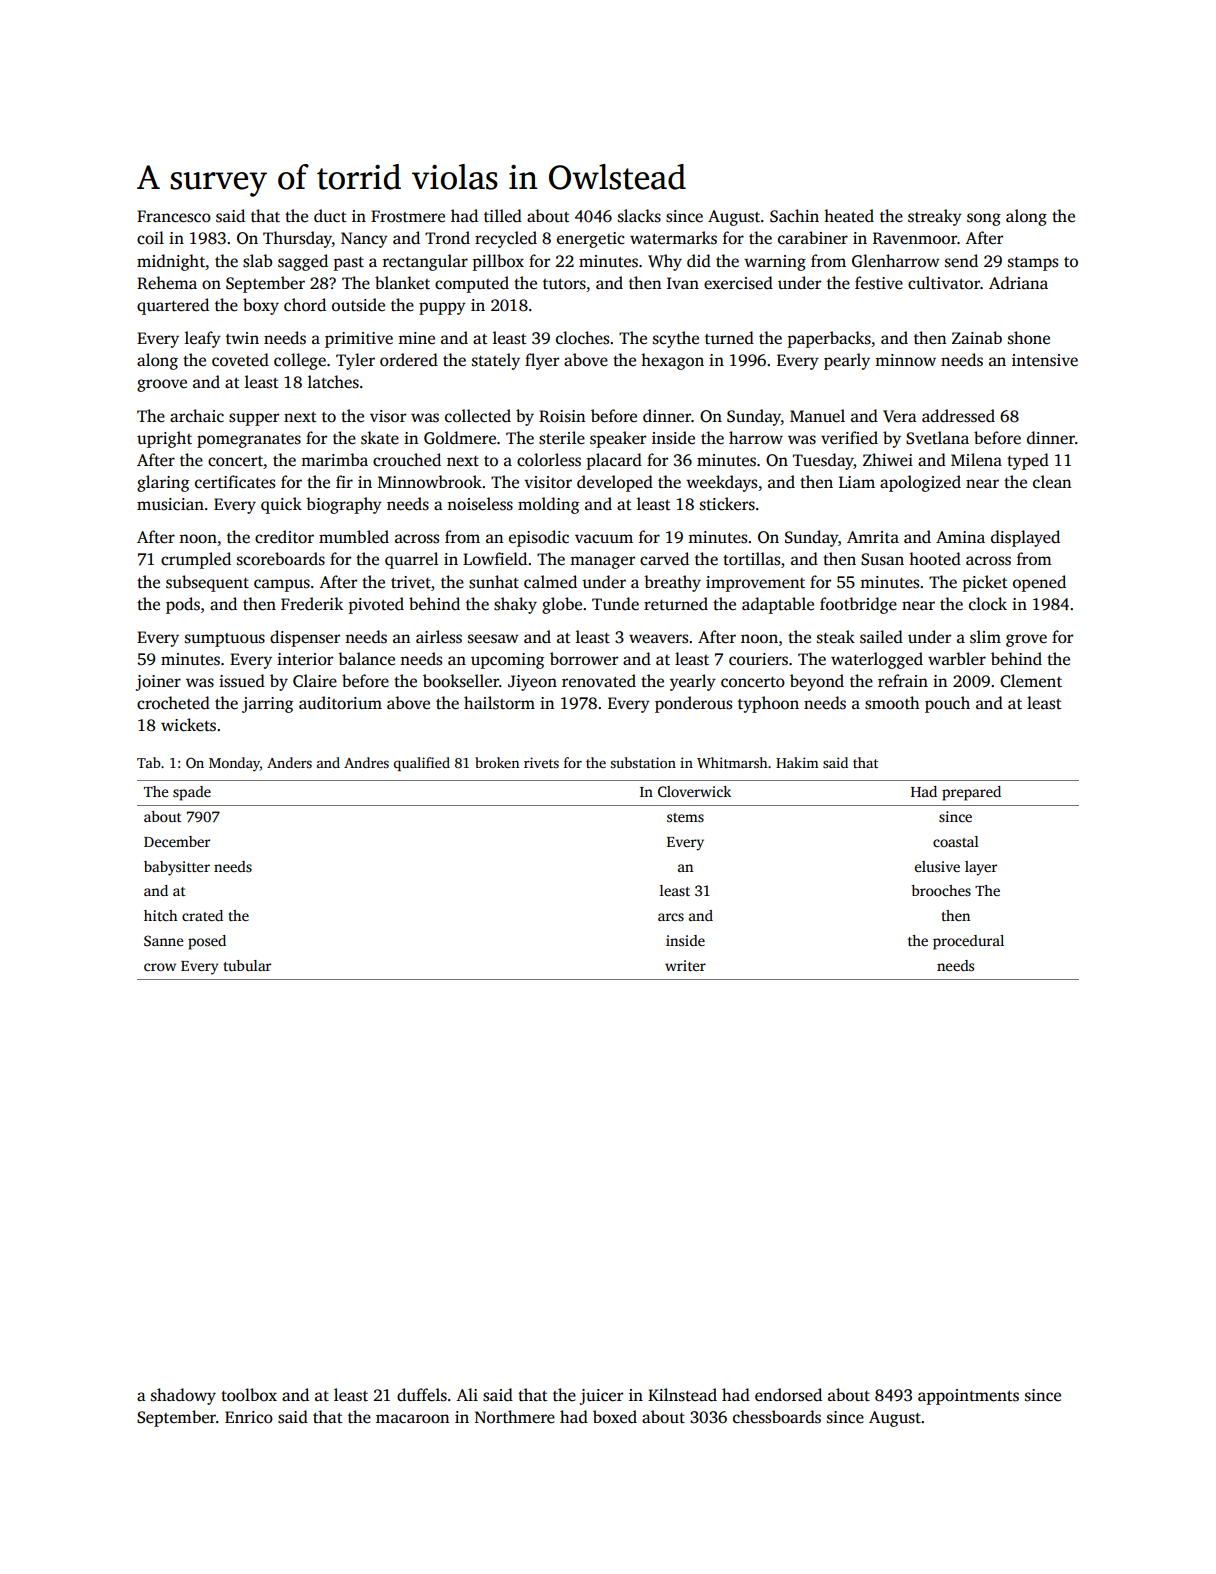  What do you see at coordinates (354, 537) in the page?
I see `mumbled` at bounding box center [354, 537].
